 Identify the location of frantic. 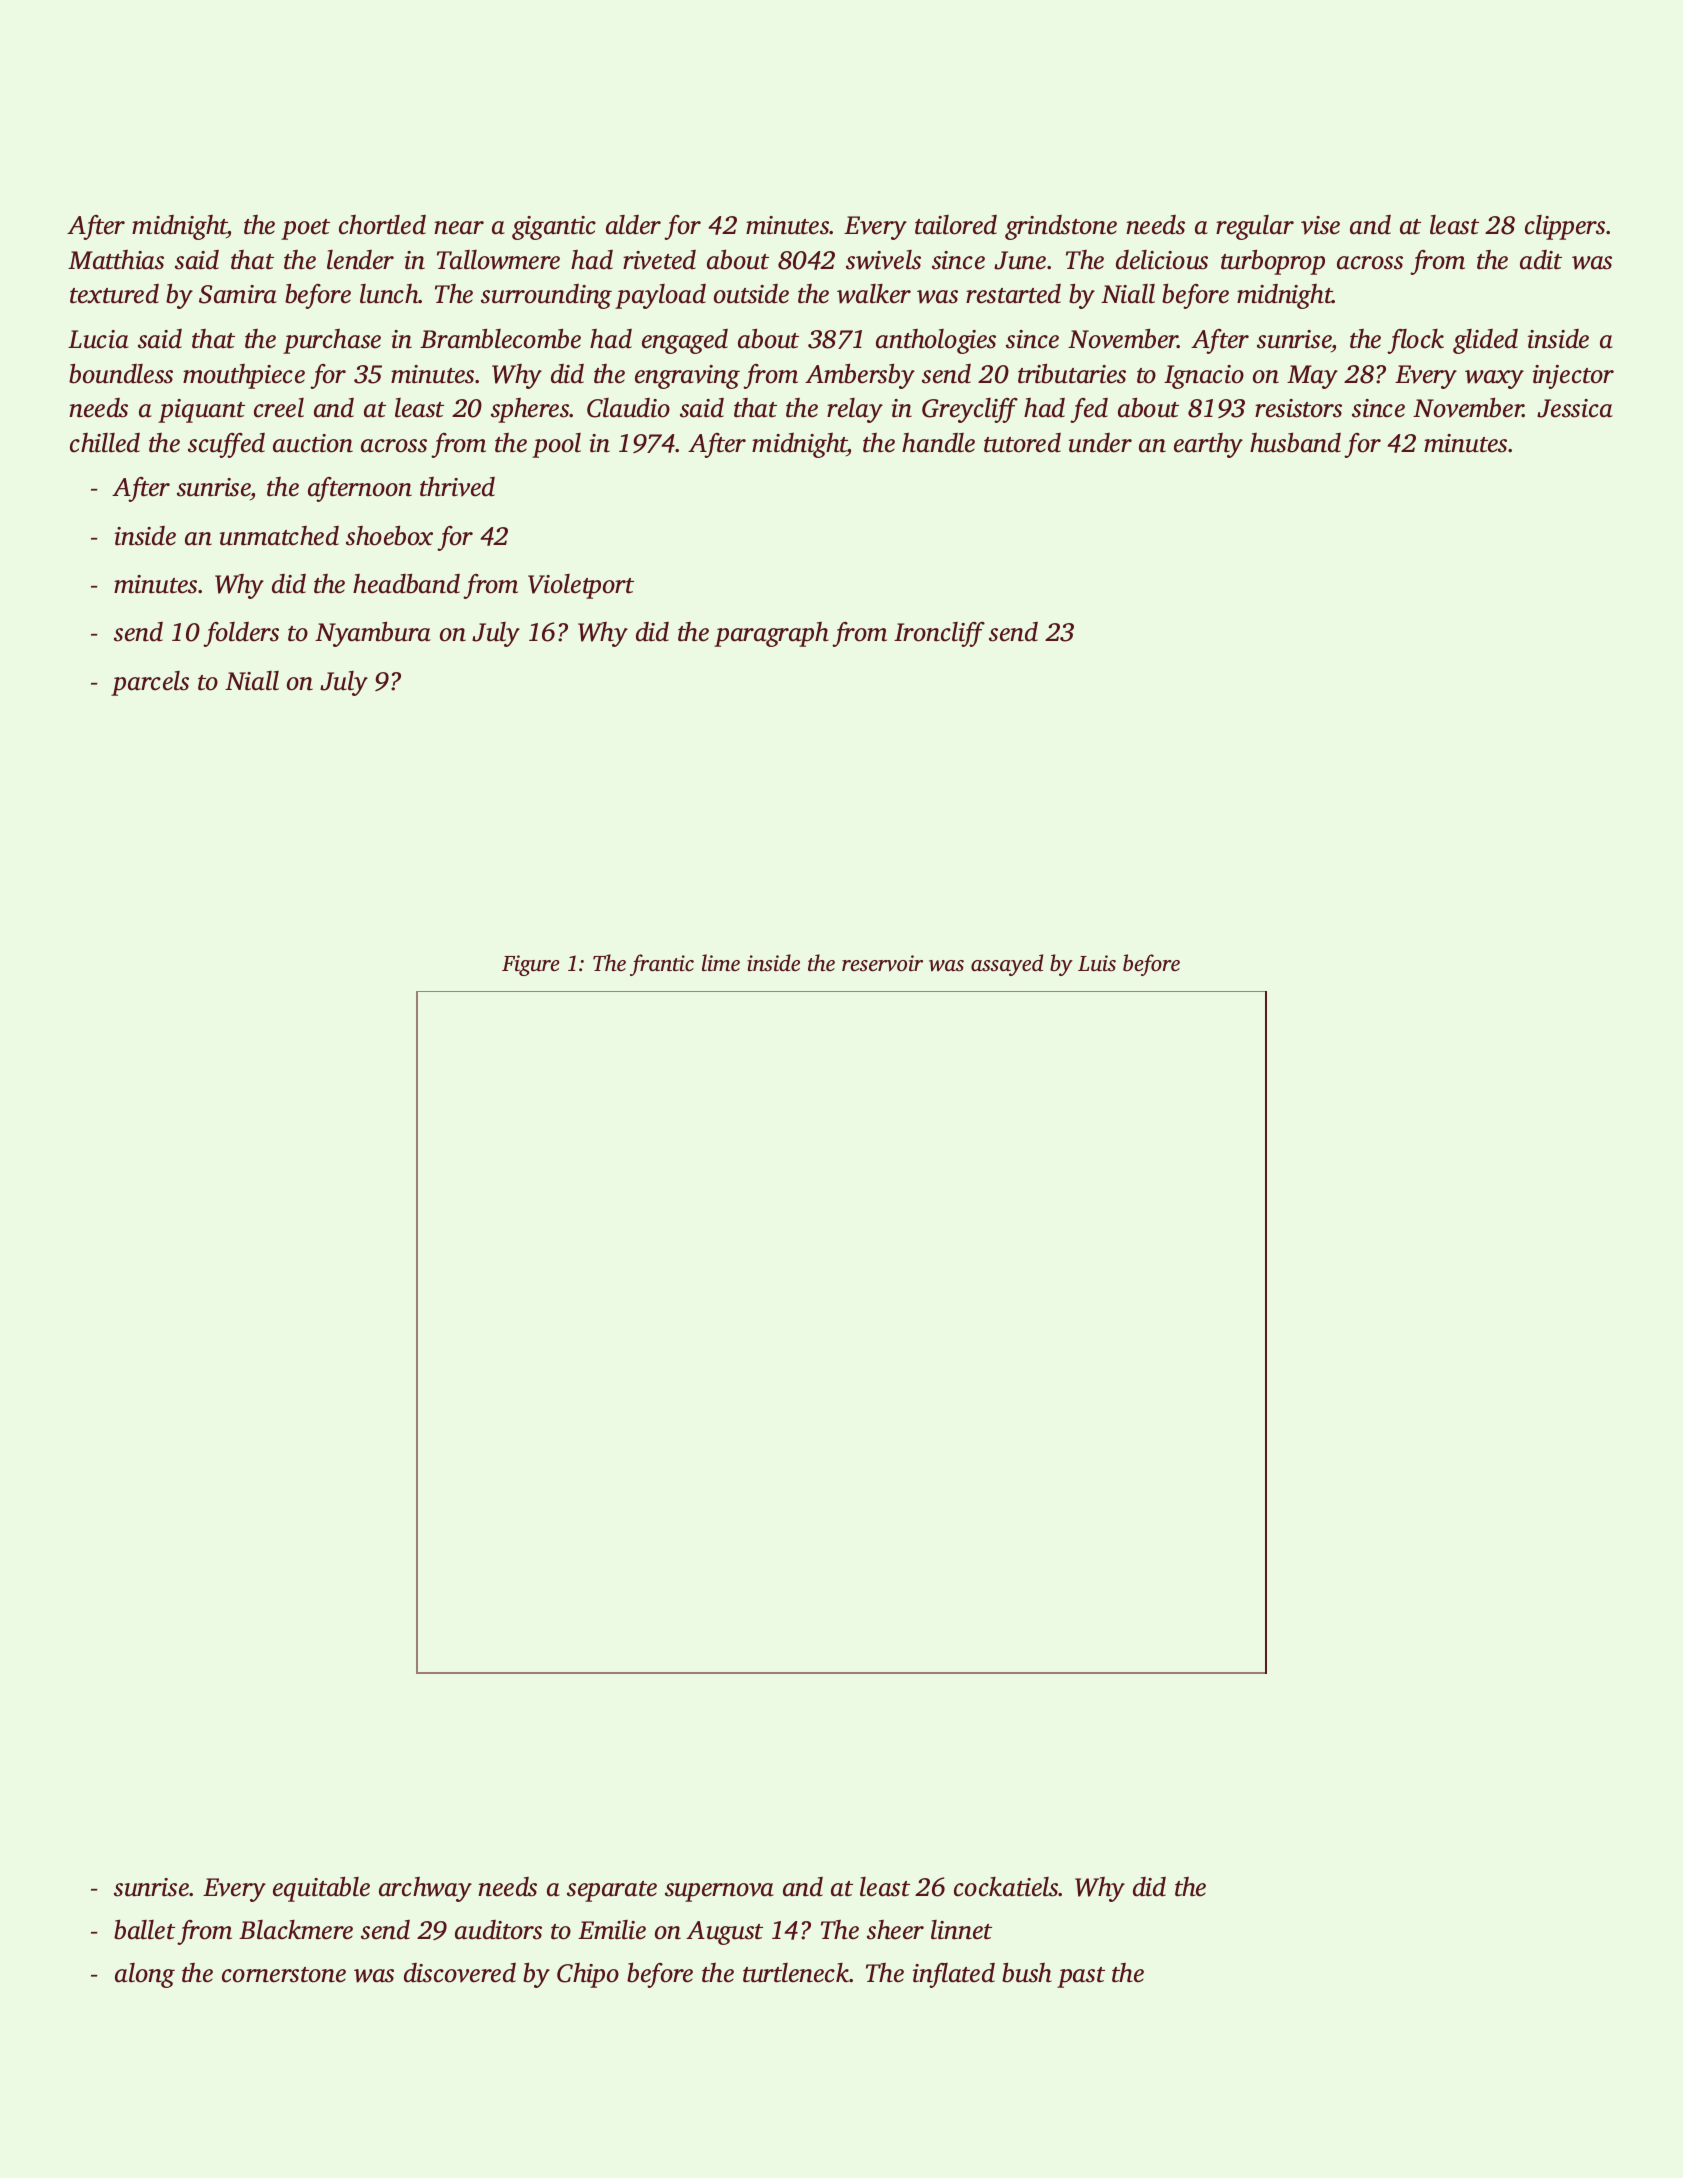
(662, 965).
